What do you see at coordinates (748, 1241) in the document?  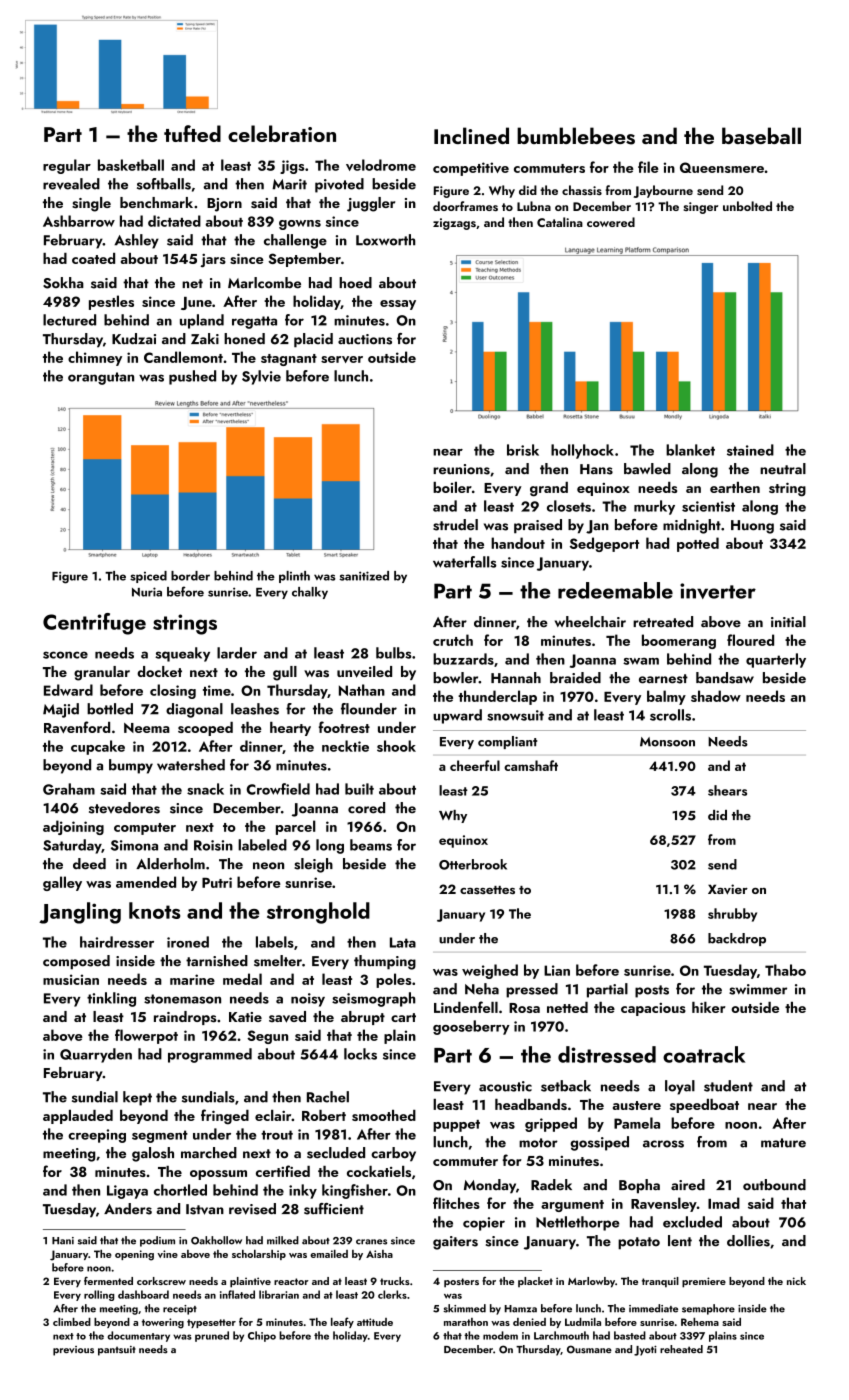 I see `dollies` at bounding box center [748, 1241].
